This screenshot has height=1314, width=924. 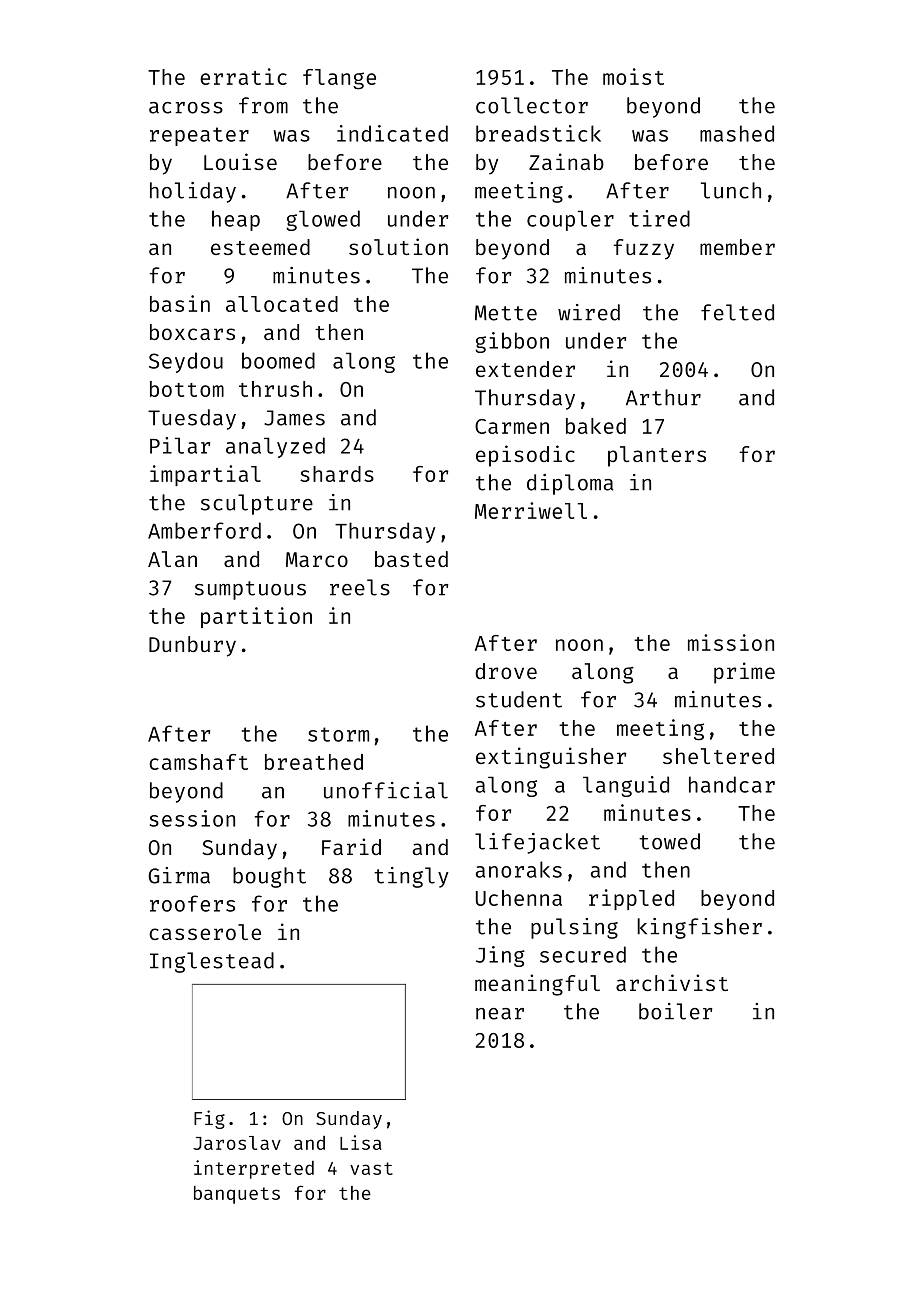 I want to click on near, so click(x=500, y=1014).
